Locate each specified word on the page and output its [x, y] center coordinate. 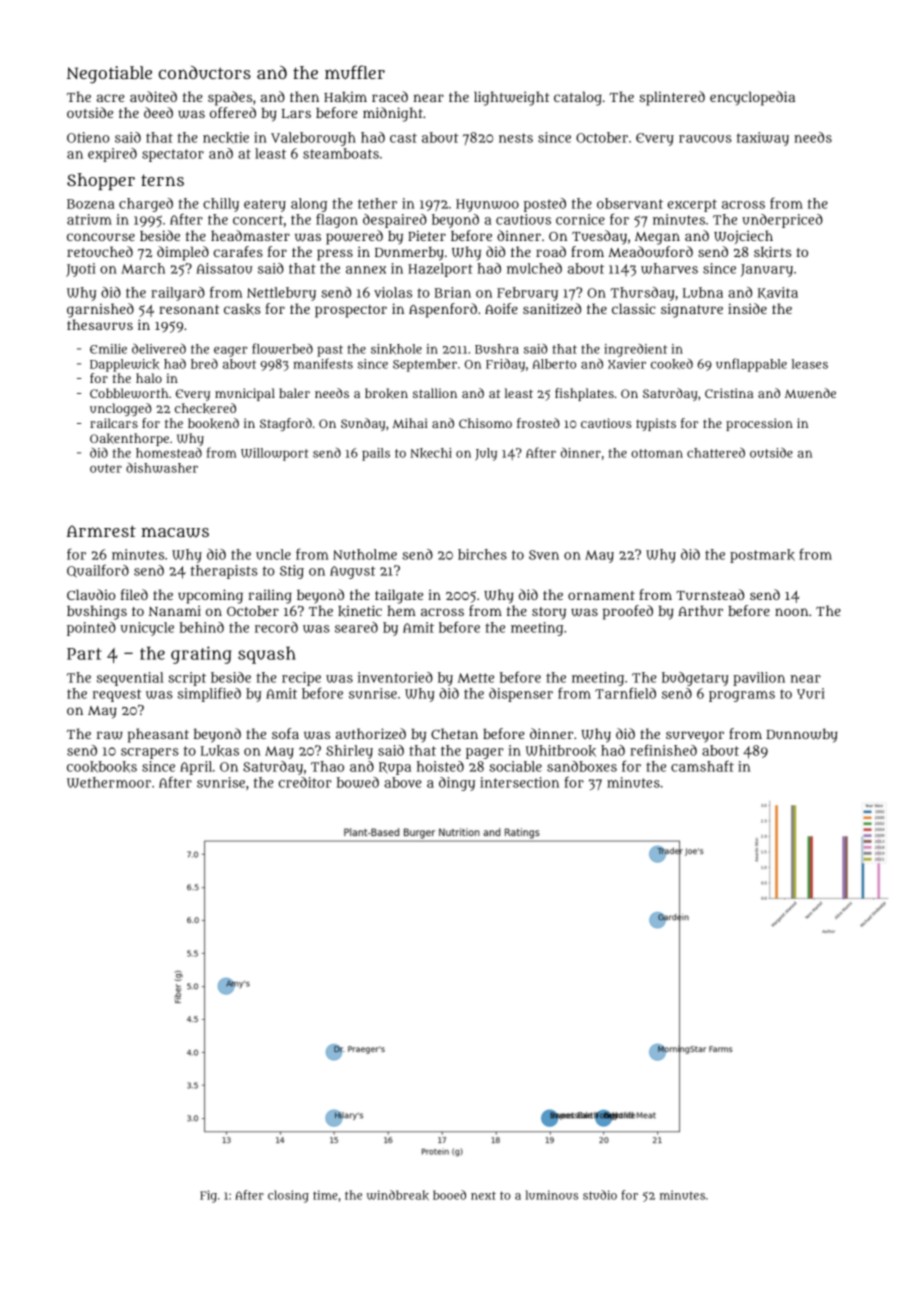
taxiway [763, 139]
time [325, 1195]
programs [742, 696]
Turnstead [710, 594]
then [304, 96]
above [402, 782]
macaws [175, 532]
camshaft [702, 766]
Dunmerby [409, 254]
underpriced [782, 221]
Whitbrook [561, 751]
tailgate [399, 596]
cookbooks [102, 767]
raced [390, 96]
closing [288, 1196]
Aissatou [224, 268]
